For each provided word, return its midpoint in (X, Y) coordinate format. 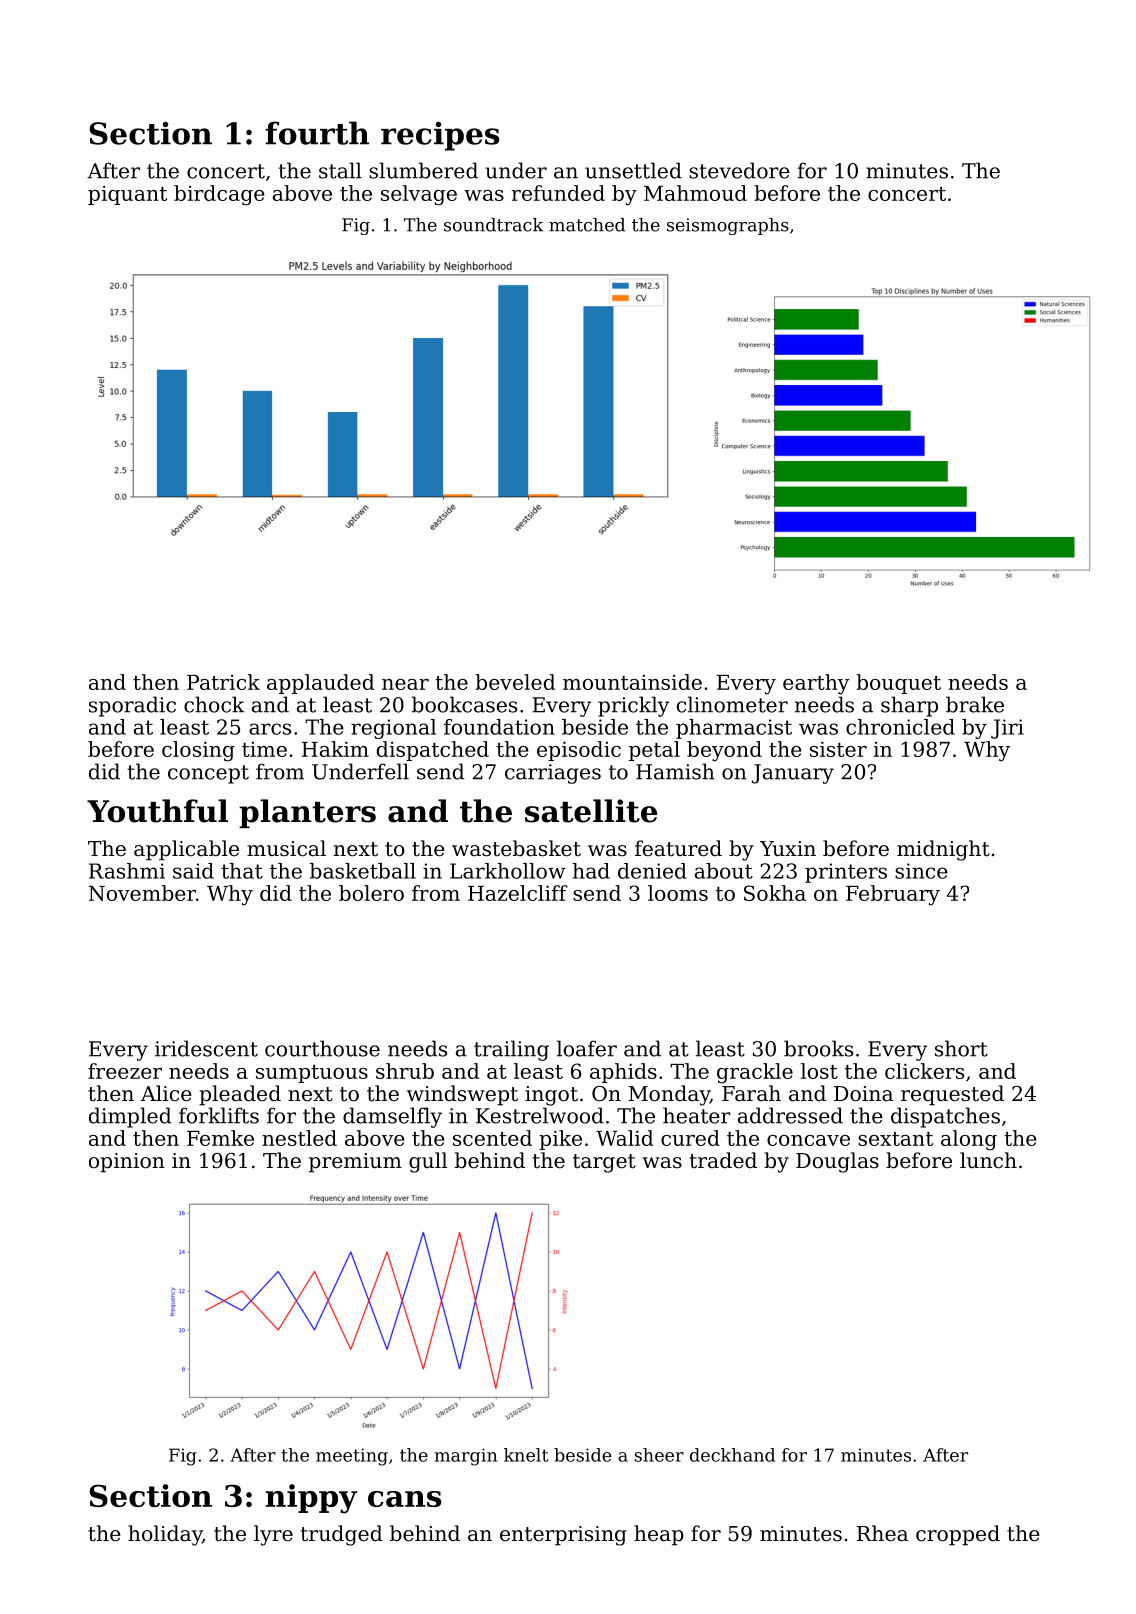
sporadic (132, 706)
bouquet (898, 684)
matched (587, 225)
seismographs (728, 226)
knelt (526, 1455)
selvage (419, 195)
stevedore (739, 170)
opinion (127, 1163)
